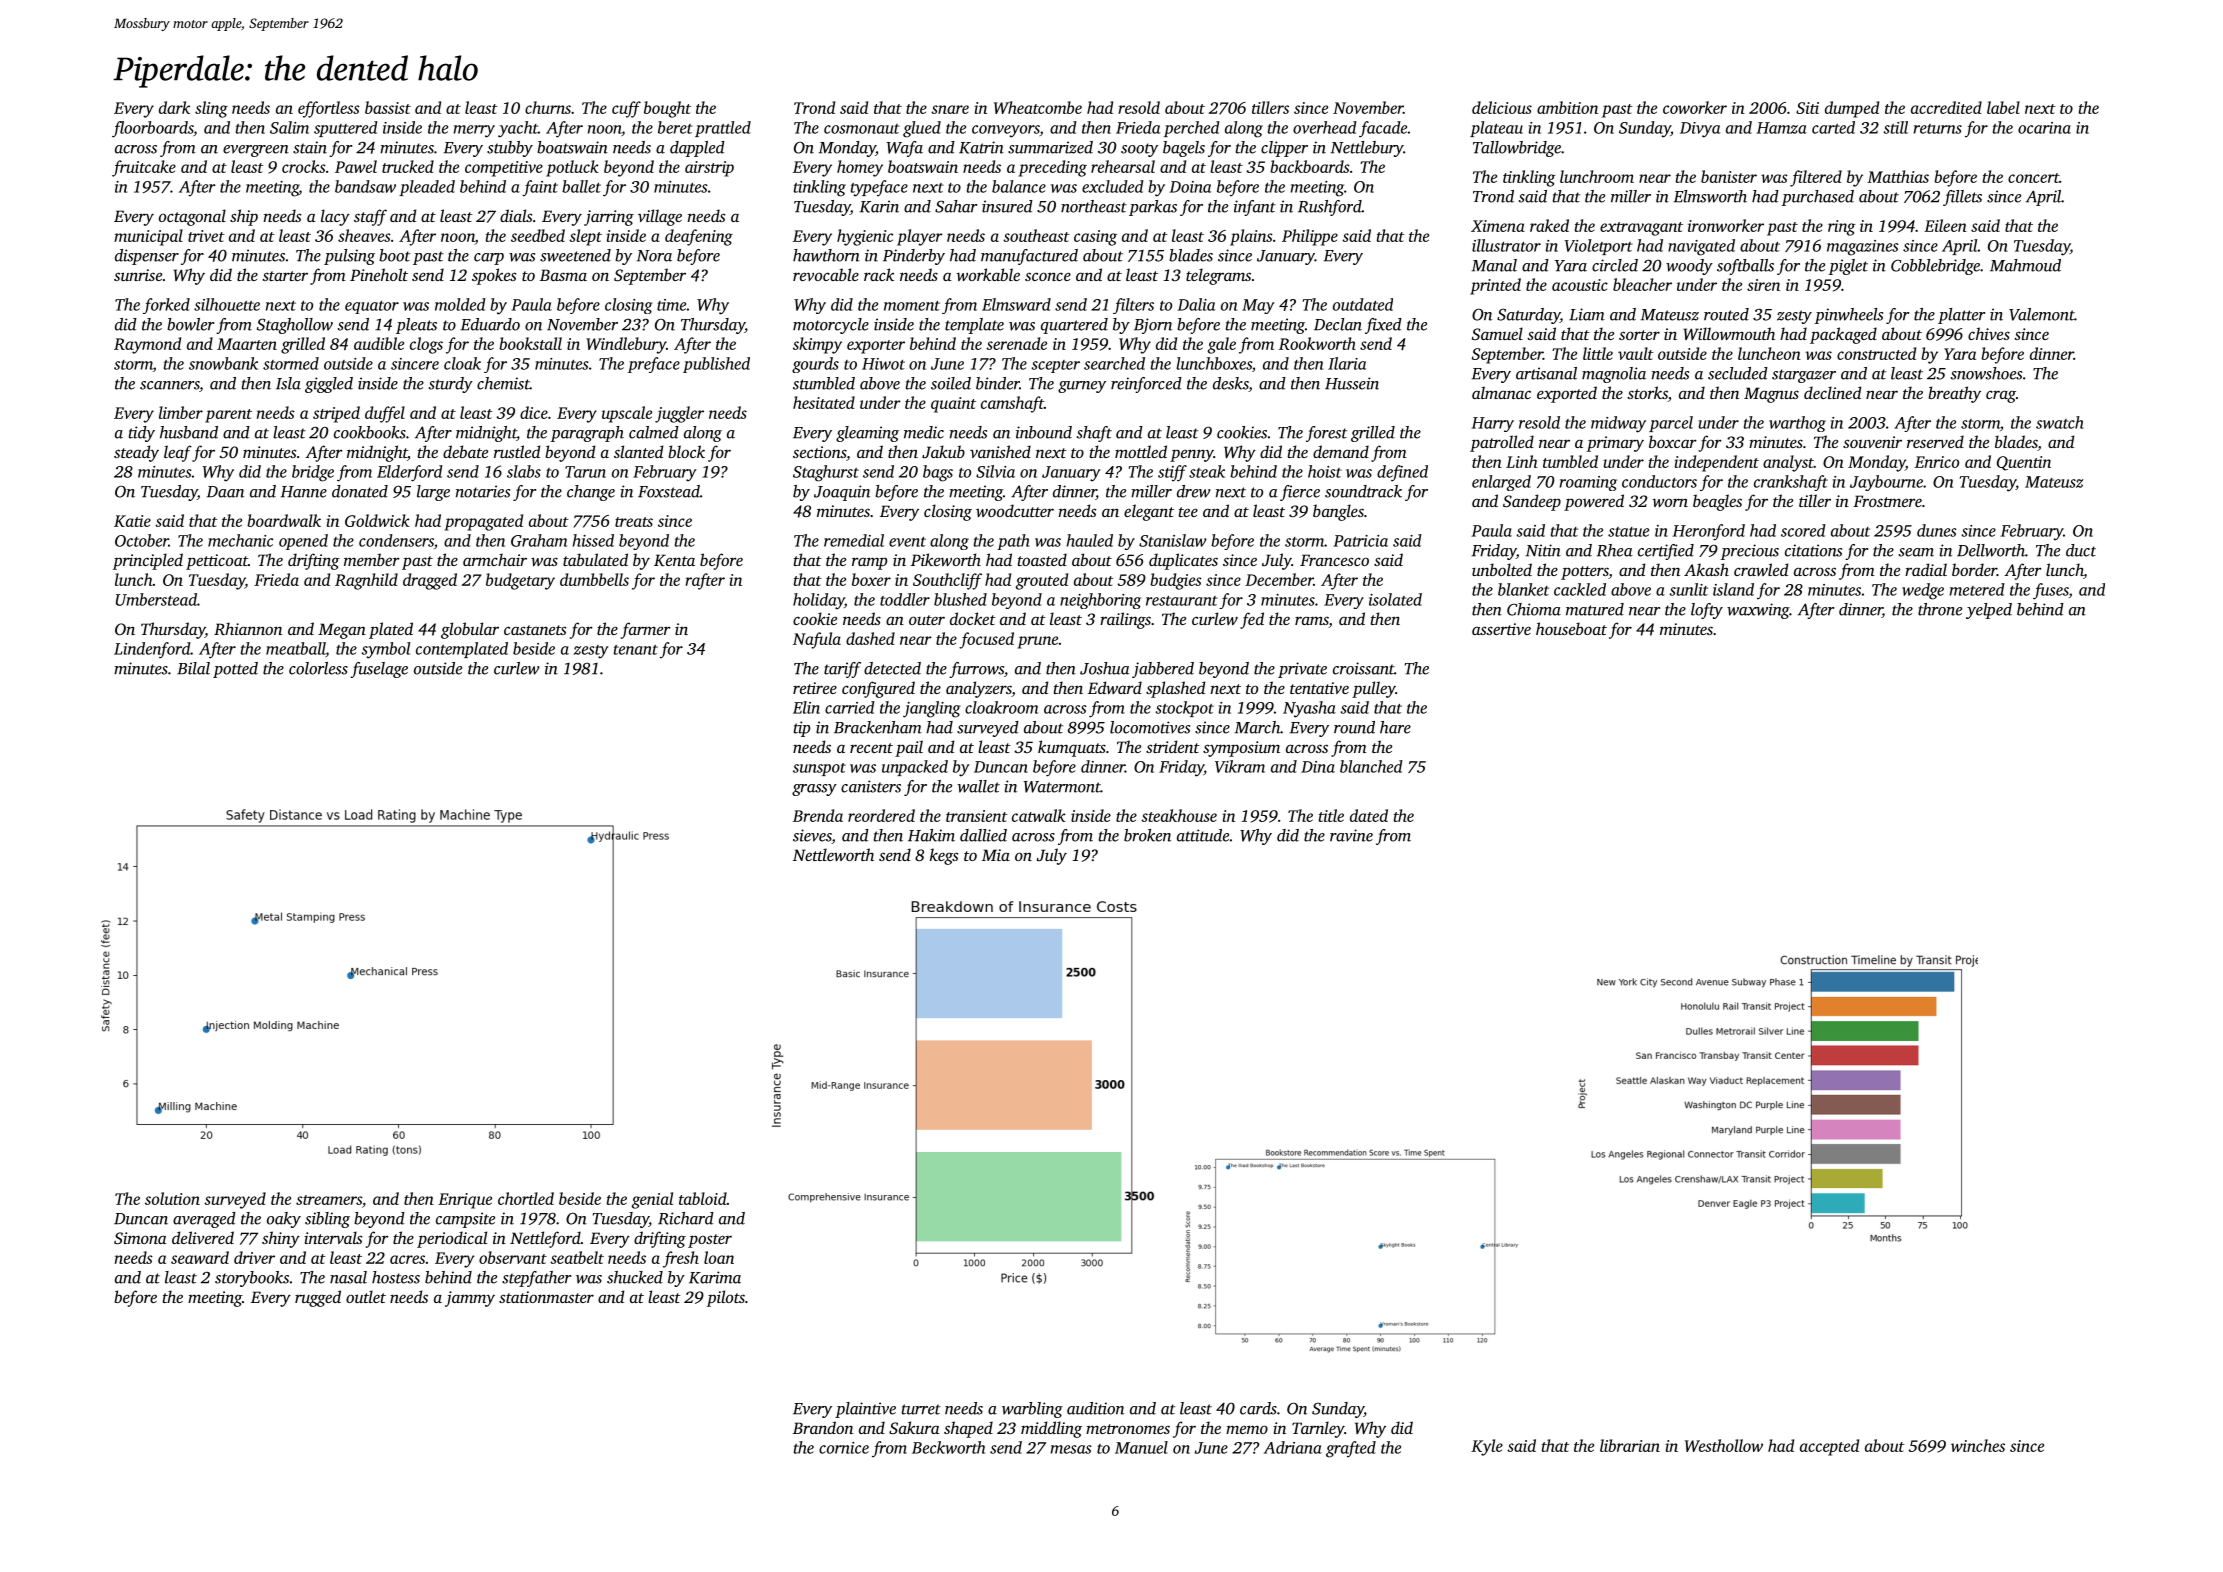  Describe the element at coordinates (1176, 581) in the page. I see `budgies` at that location.
